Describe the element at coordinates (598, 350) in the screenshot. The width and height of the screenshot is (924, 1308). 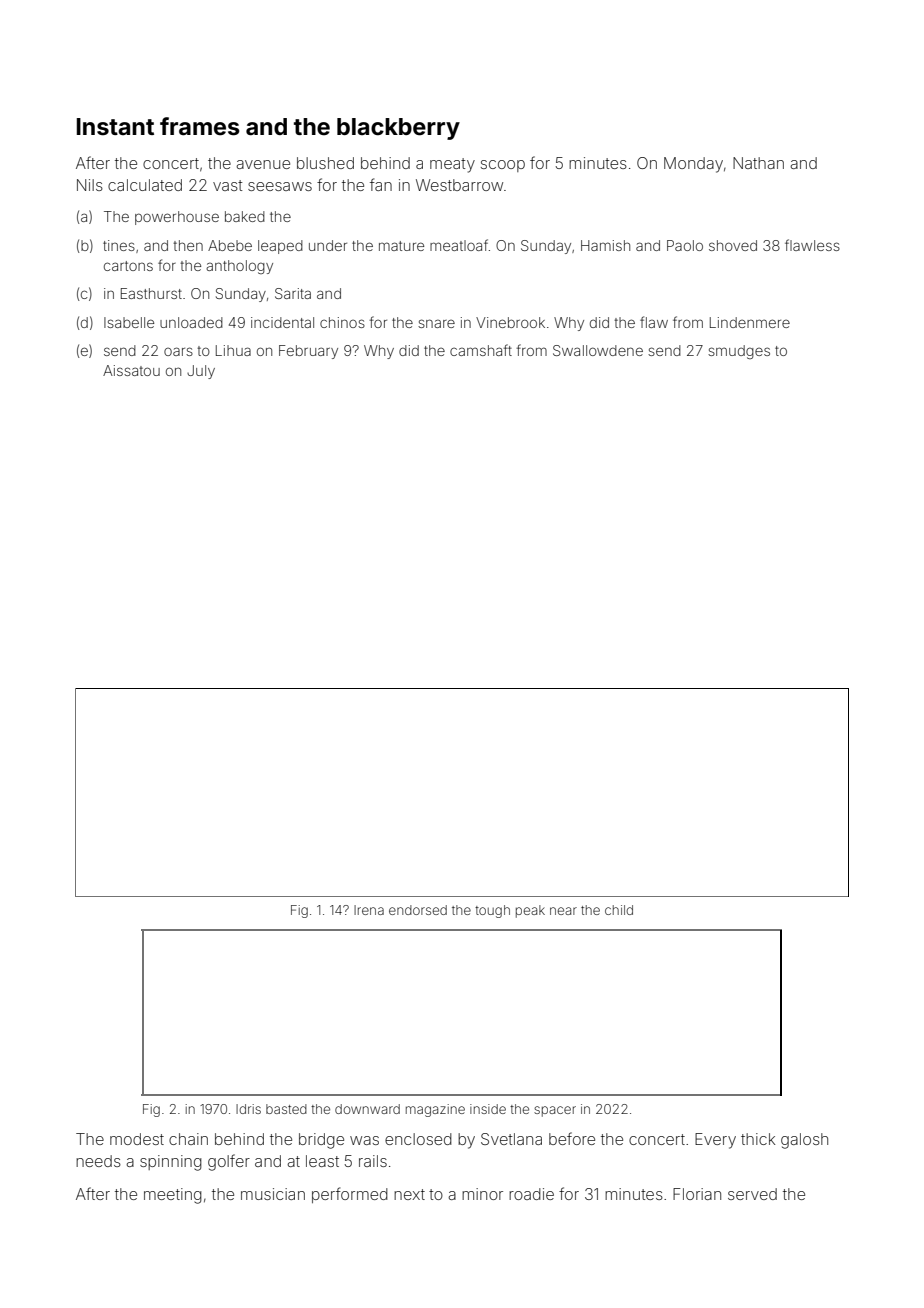
I see `Swallowdene` at that location.
